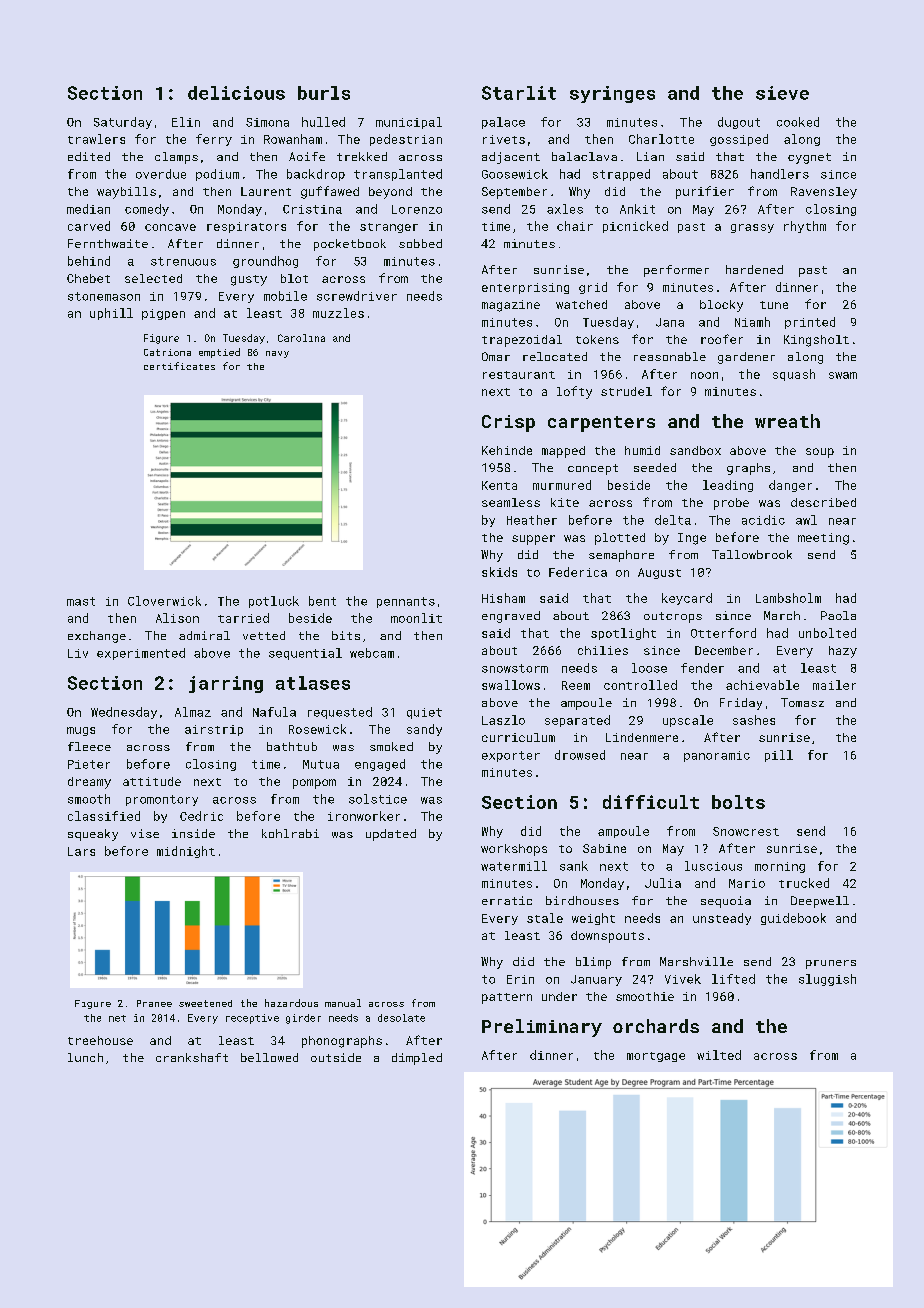  Describe the element at coordinates (532, 520) in the image. I see `Heather` at that location.
